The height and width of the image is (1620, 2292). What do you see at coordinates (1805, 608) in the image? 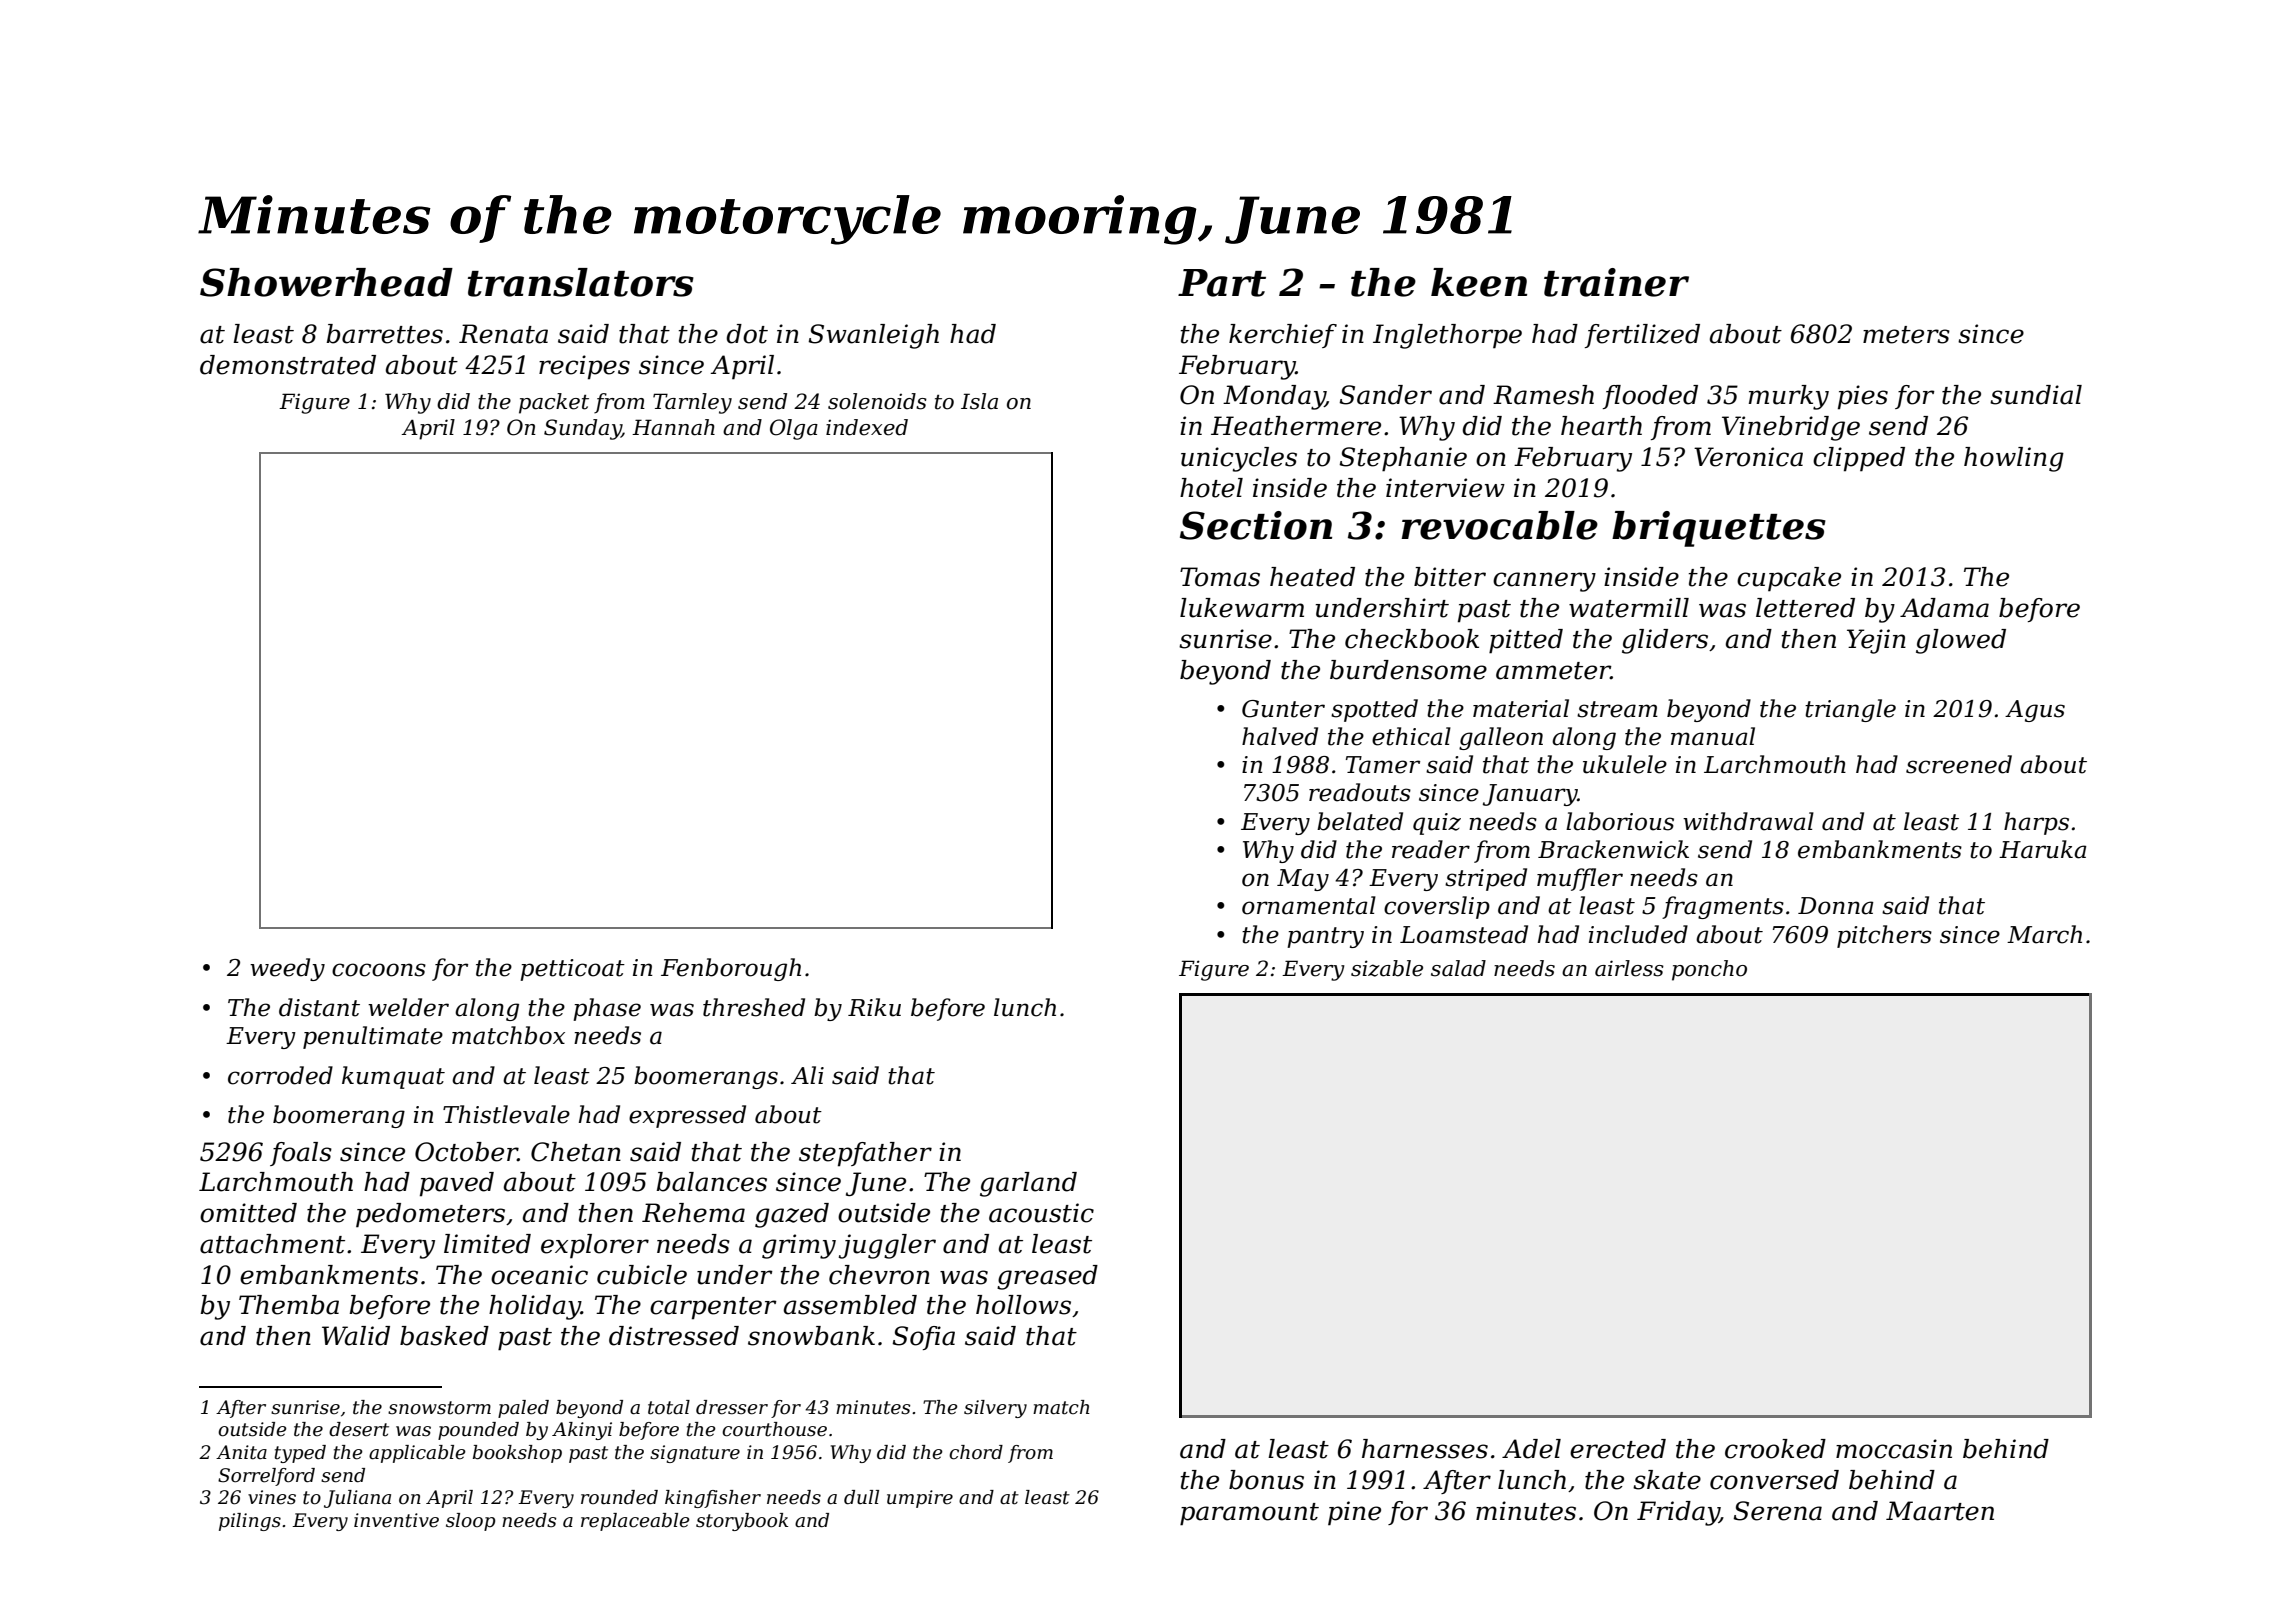
I see `lettered` at bounding box center [1805, 608].
